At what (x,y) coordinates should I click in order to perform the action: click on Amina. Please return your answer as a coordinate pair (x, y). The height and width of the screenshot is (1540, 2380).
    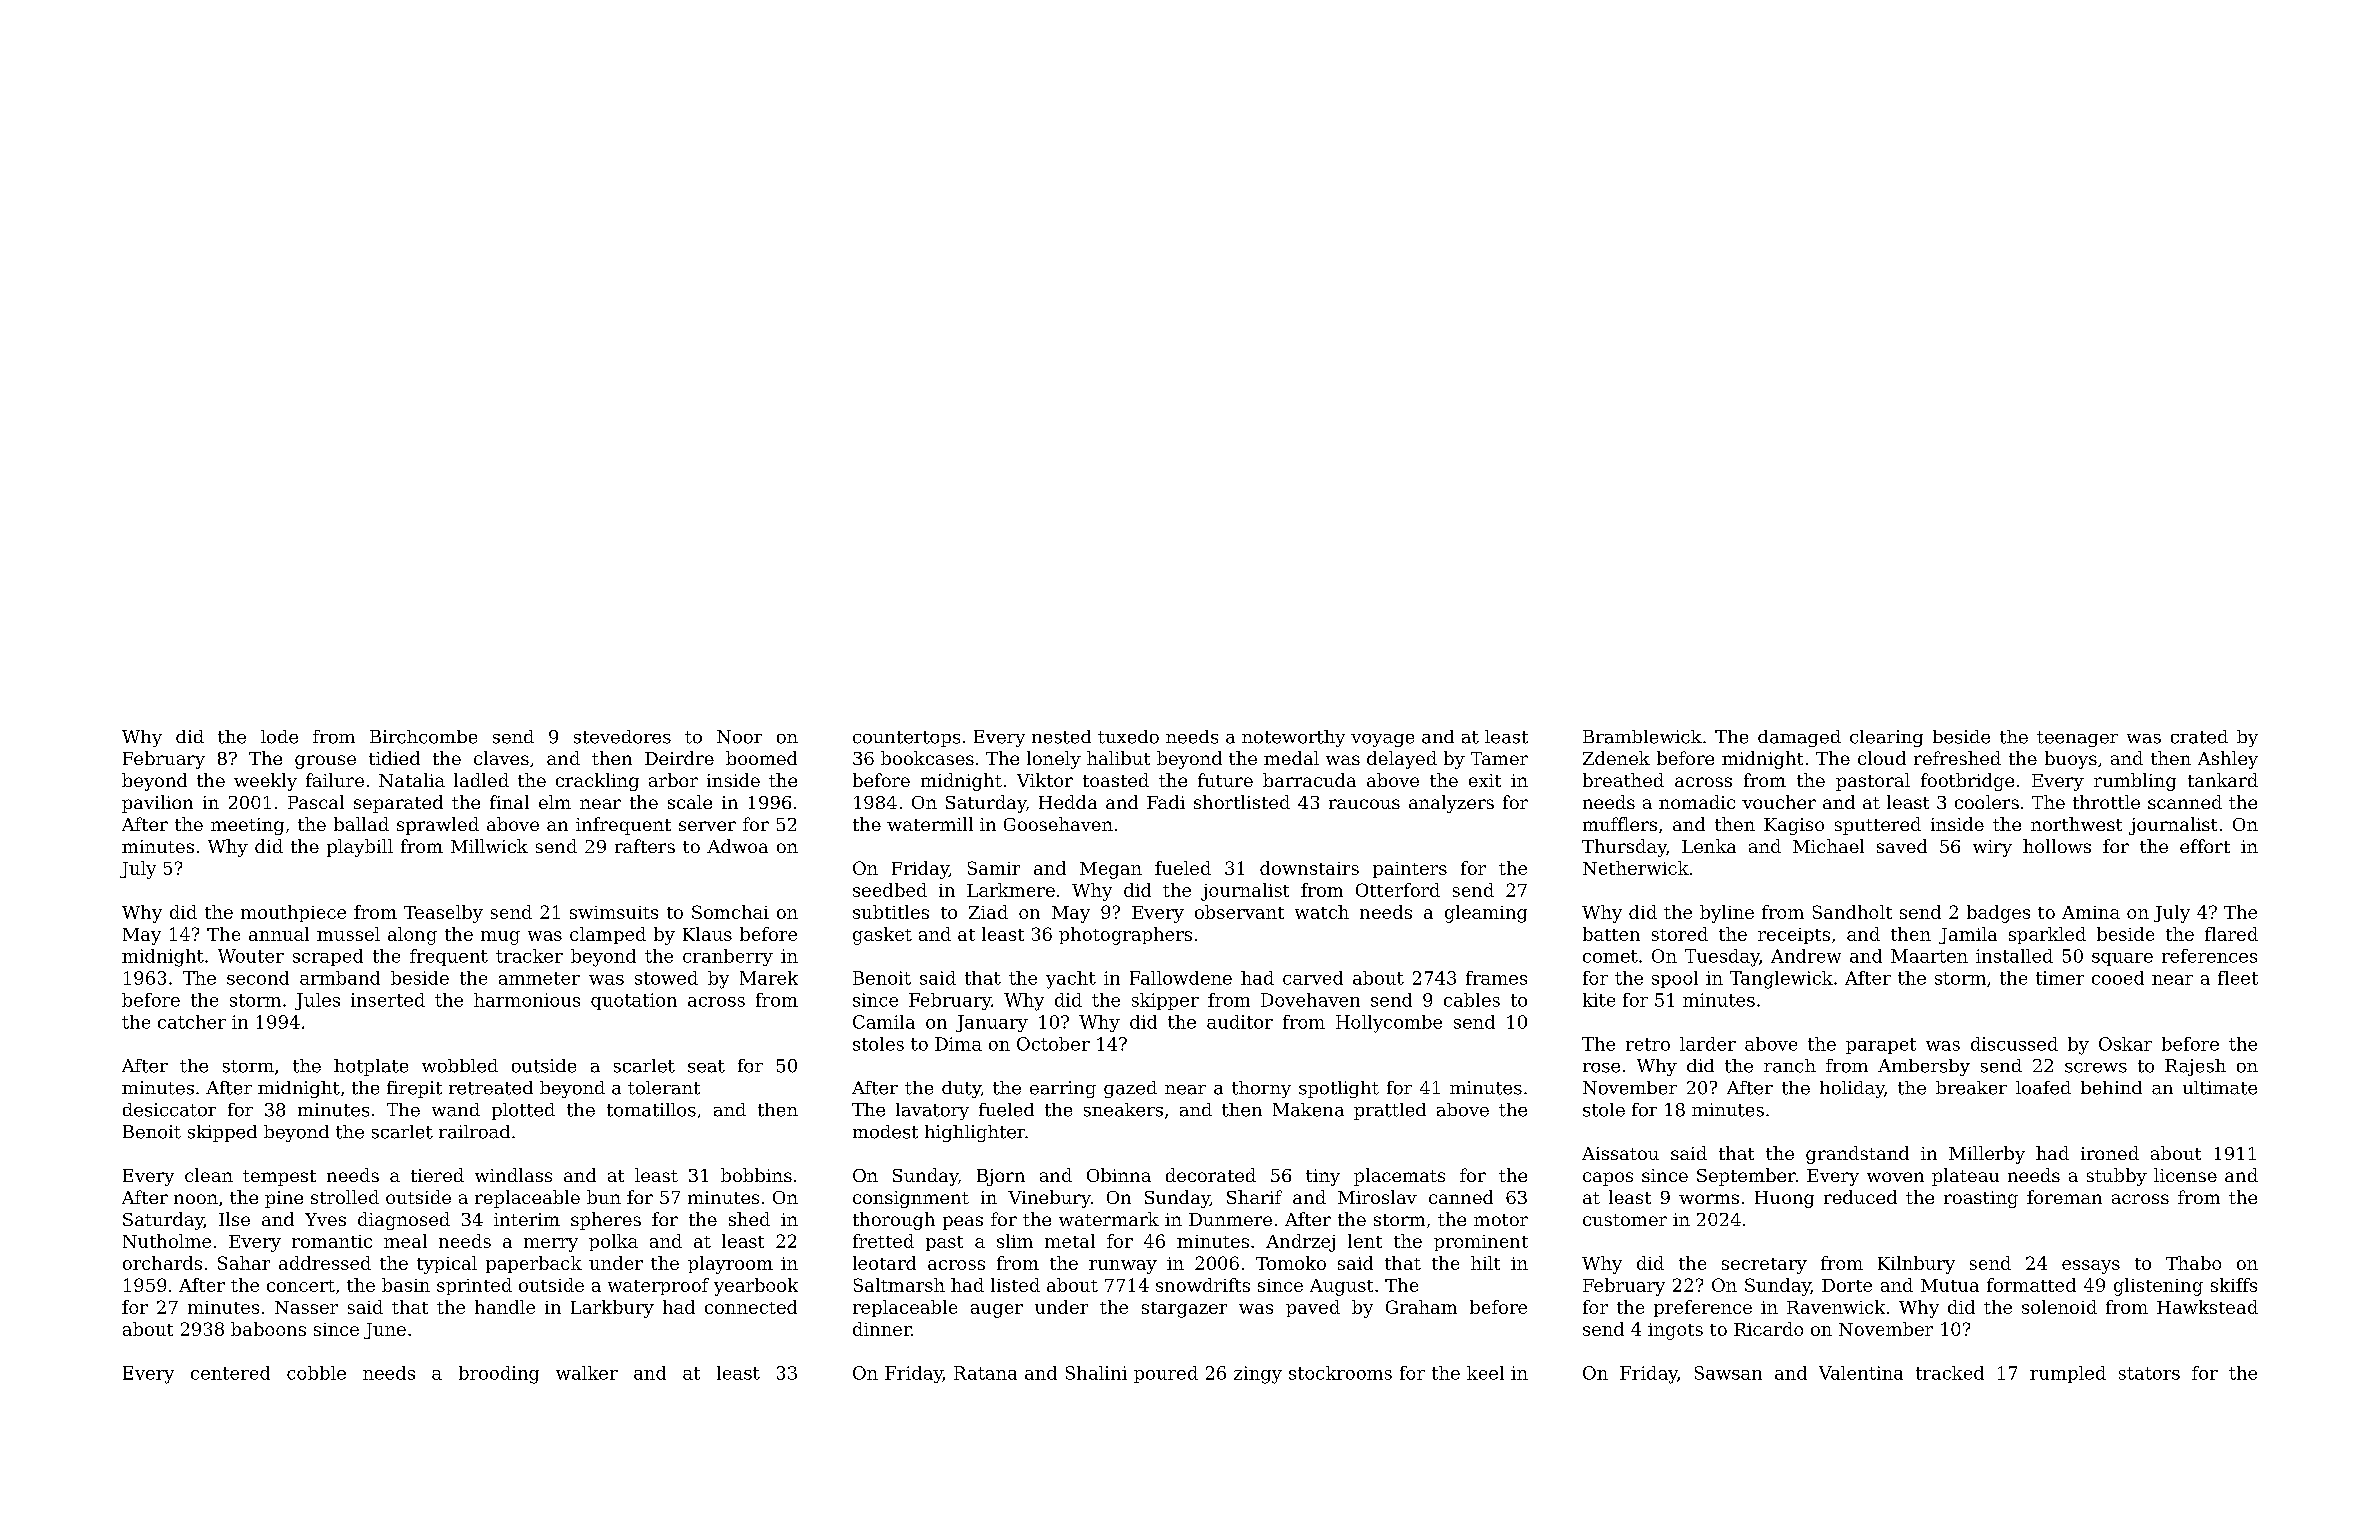
    Looking at the image, I should click on (2091, 912).
